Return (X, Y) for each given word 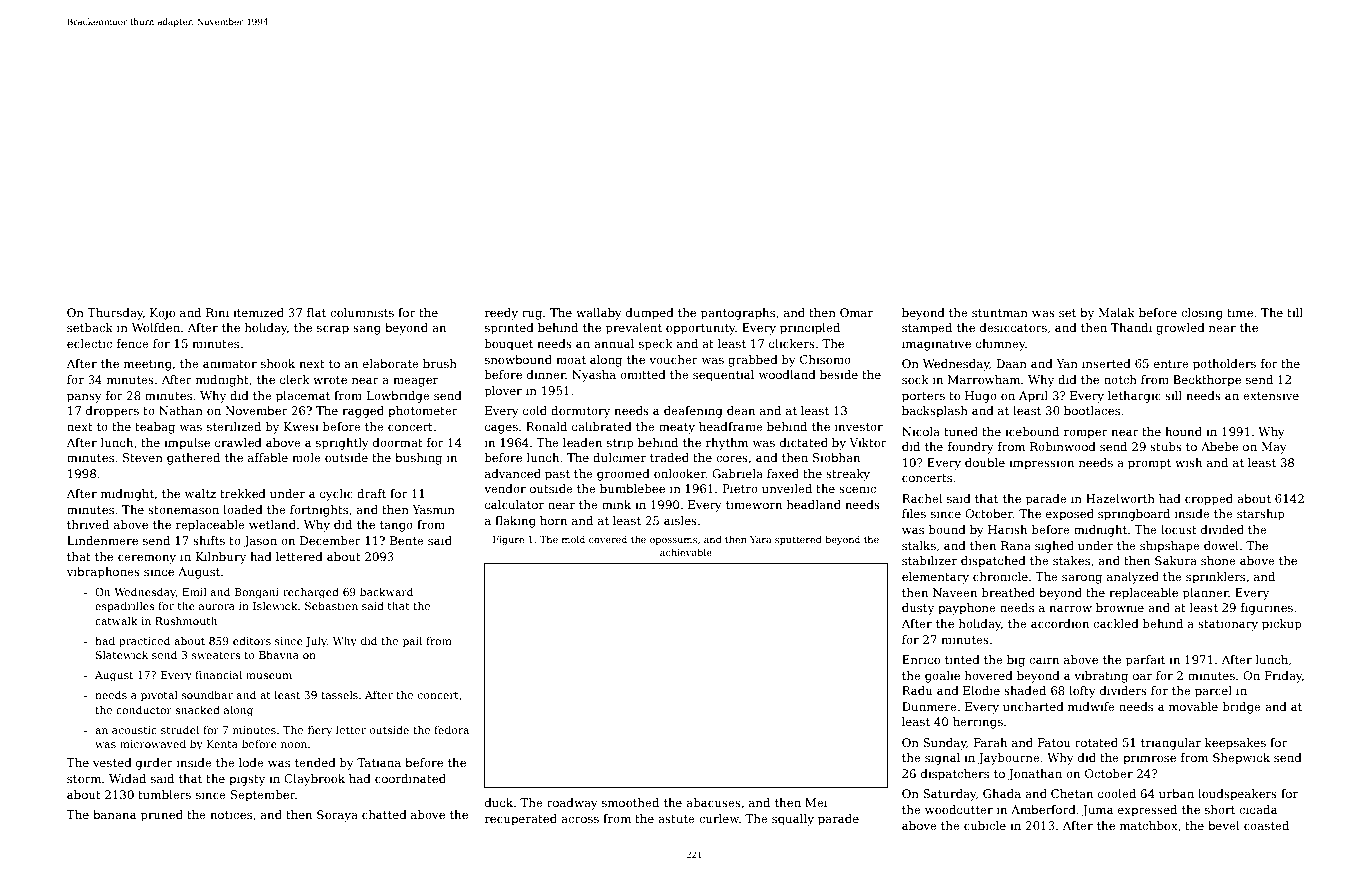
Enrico (921, 659)
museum (269, 676)
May (1274, 448)
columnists (362, 312)
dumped (650, 314)
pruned (162, 816)
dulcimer (619, 457)
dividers (1123, 690)
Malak (1116, 312)
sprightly (342, 444)
